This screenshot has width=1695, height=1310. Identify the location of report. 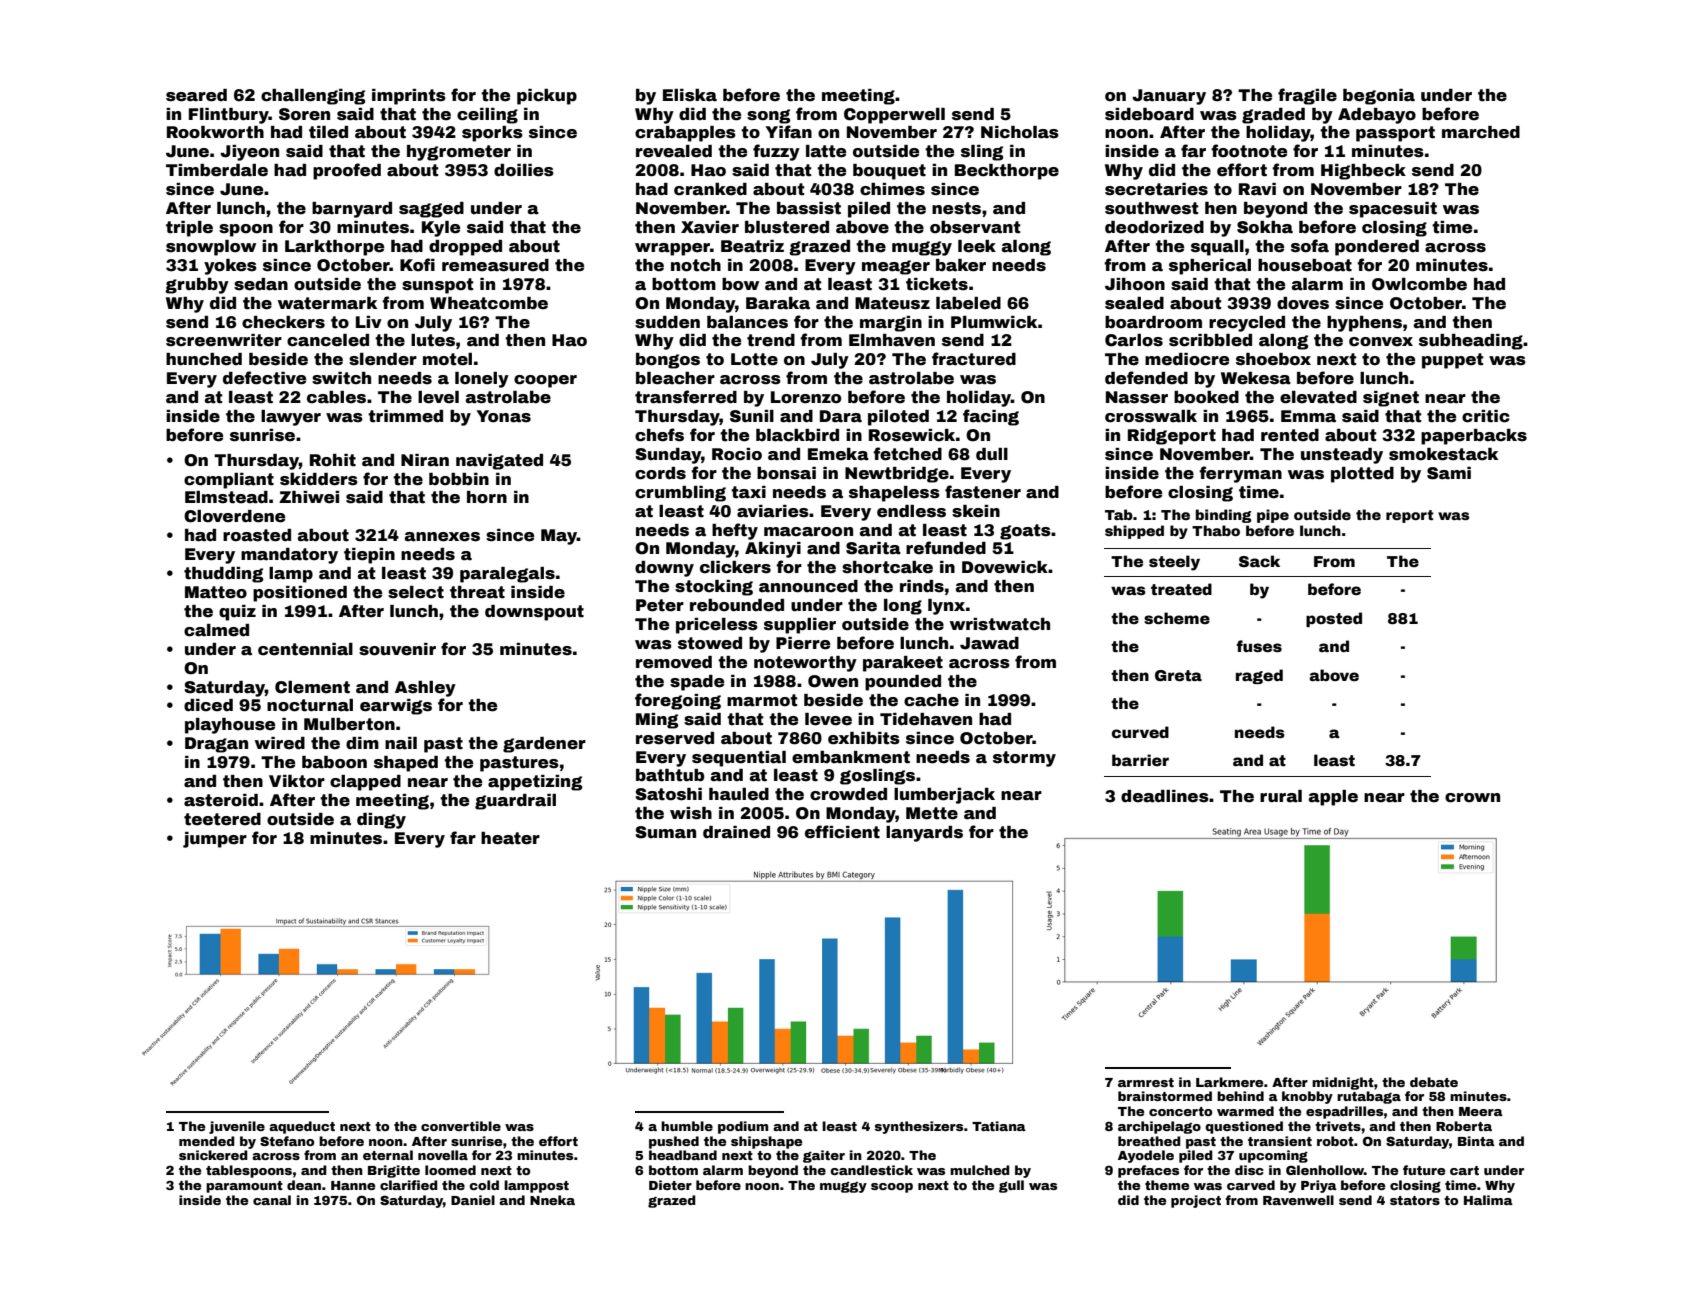
(1409, 516).
